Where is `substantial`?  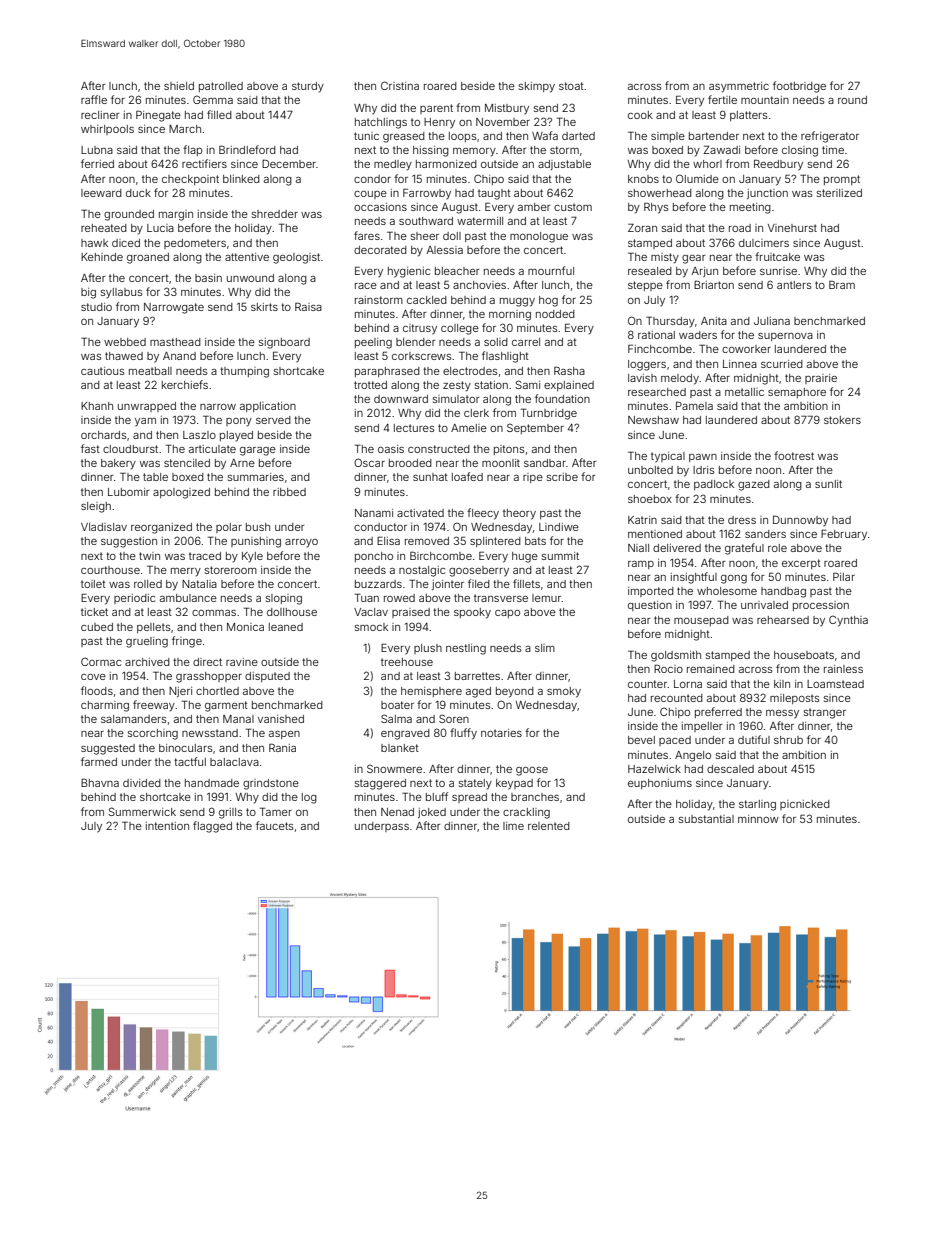
substantial is located at coordinates (706, 819).
